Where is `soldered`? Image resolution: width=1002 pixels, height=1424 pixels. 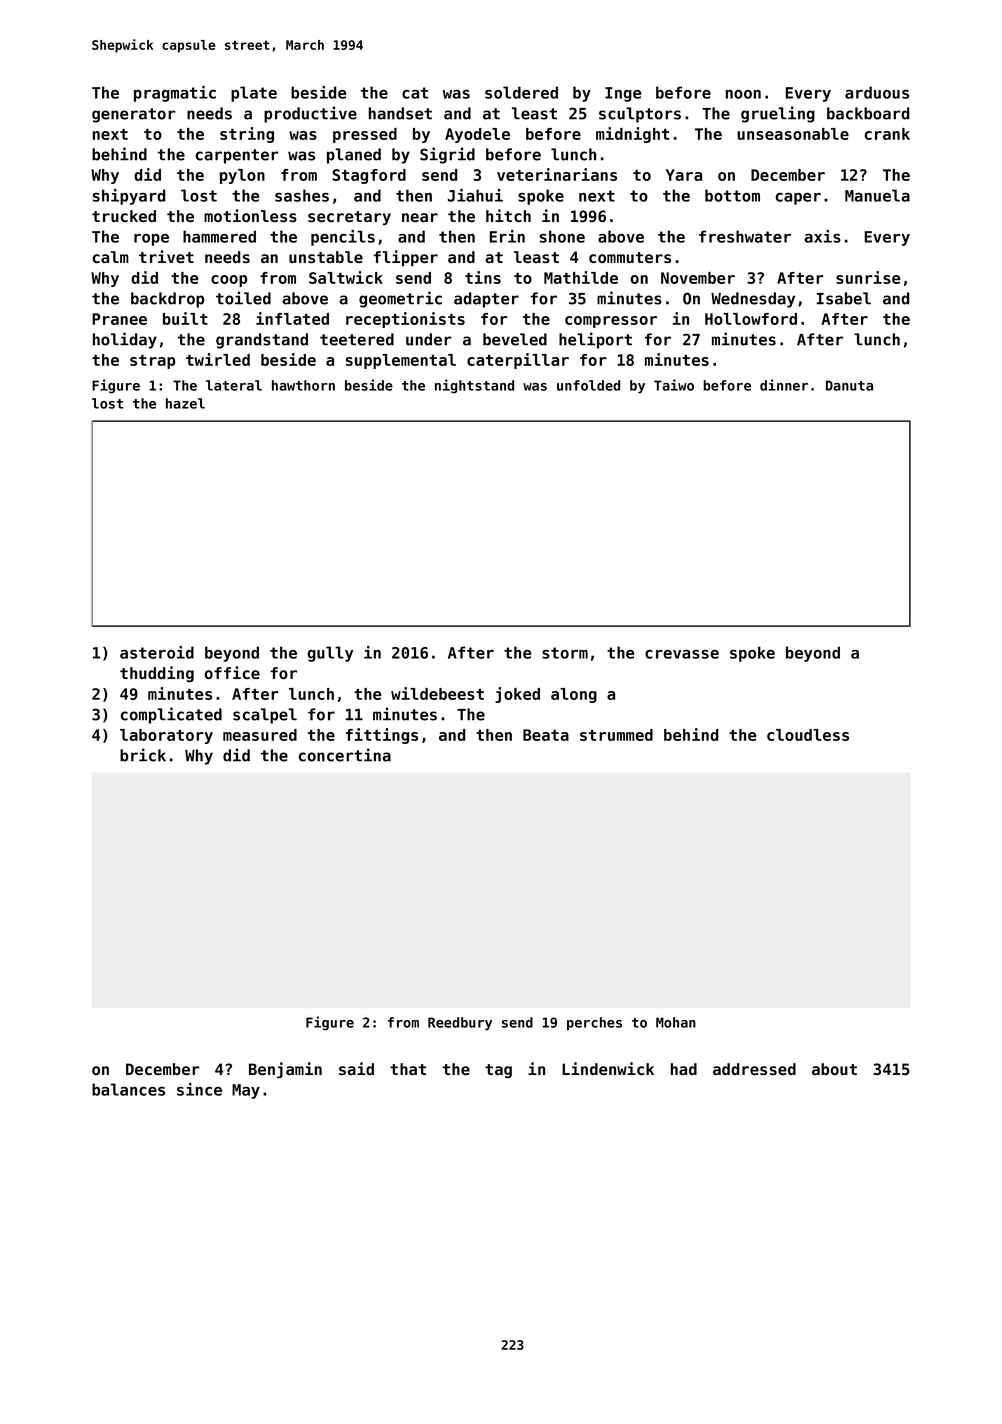 soldered is located at coordinates (521, 92).
